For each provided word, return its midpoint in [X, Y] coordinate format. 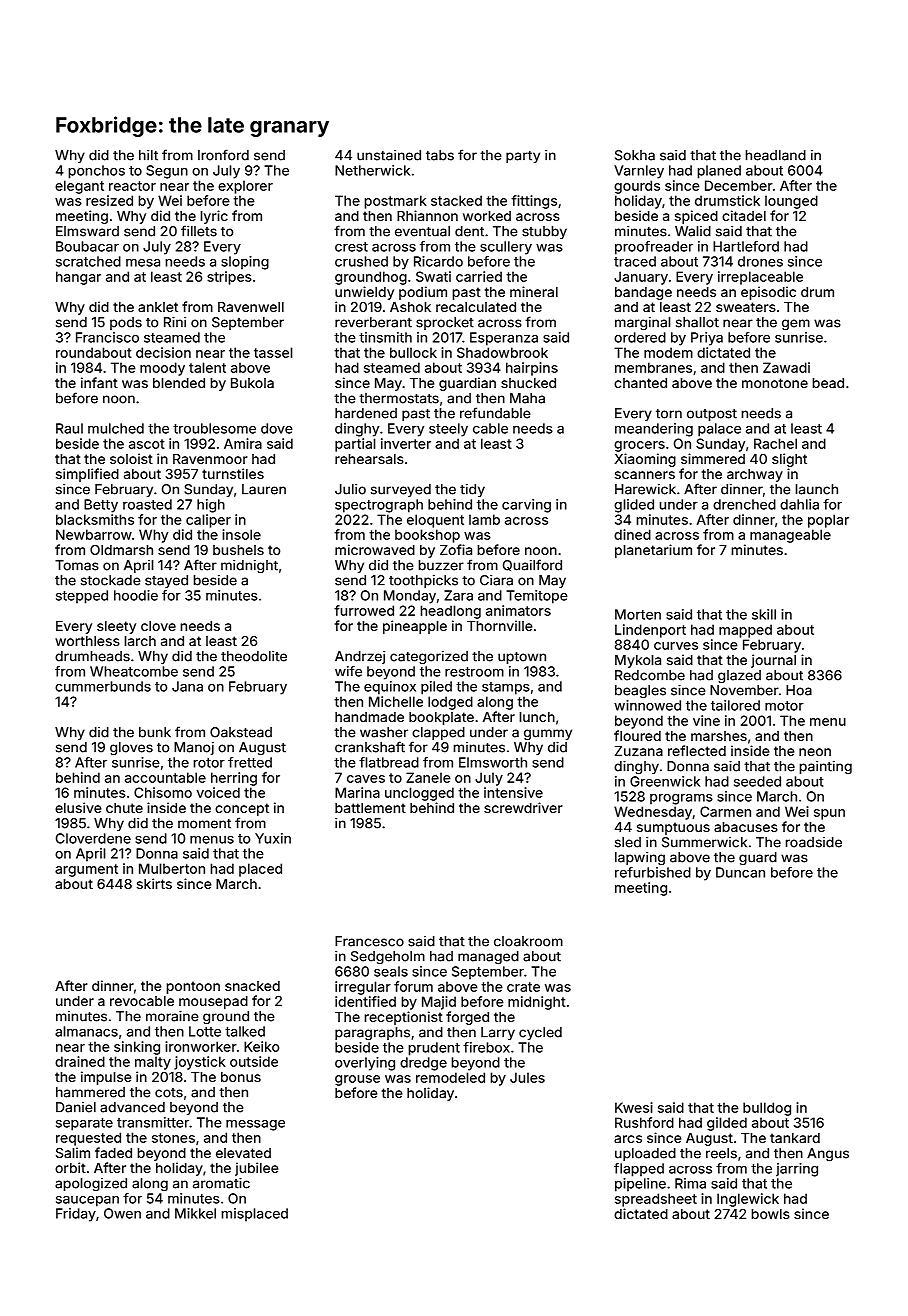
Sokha [635, 155]
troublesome [214, 428]
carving [526, 506]
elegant [79, 187]
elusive [78, 807]
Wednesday [653, 813]
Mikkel [195, 1213]
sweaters [746, 307]
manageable [790, 536]
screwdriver [523, 807]
